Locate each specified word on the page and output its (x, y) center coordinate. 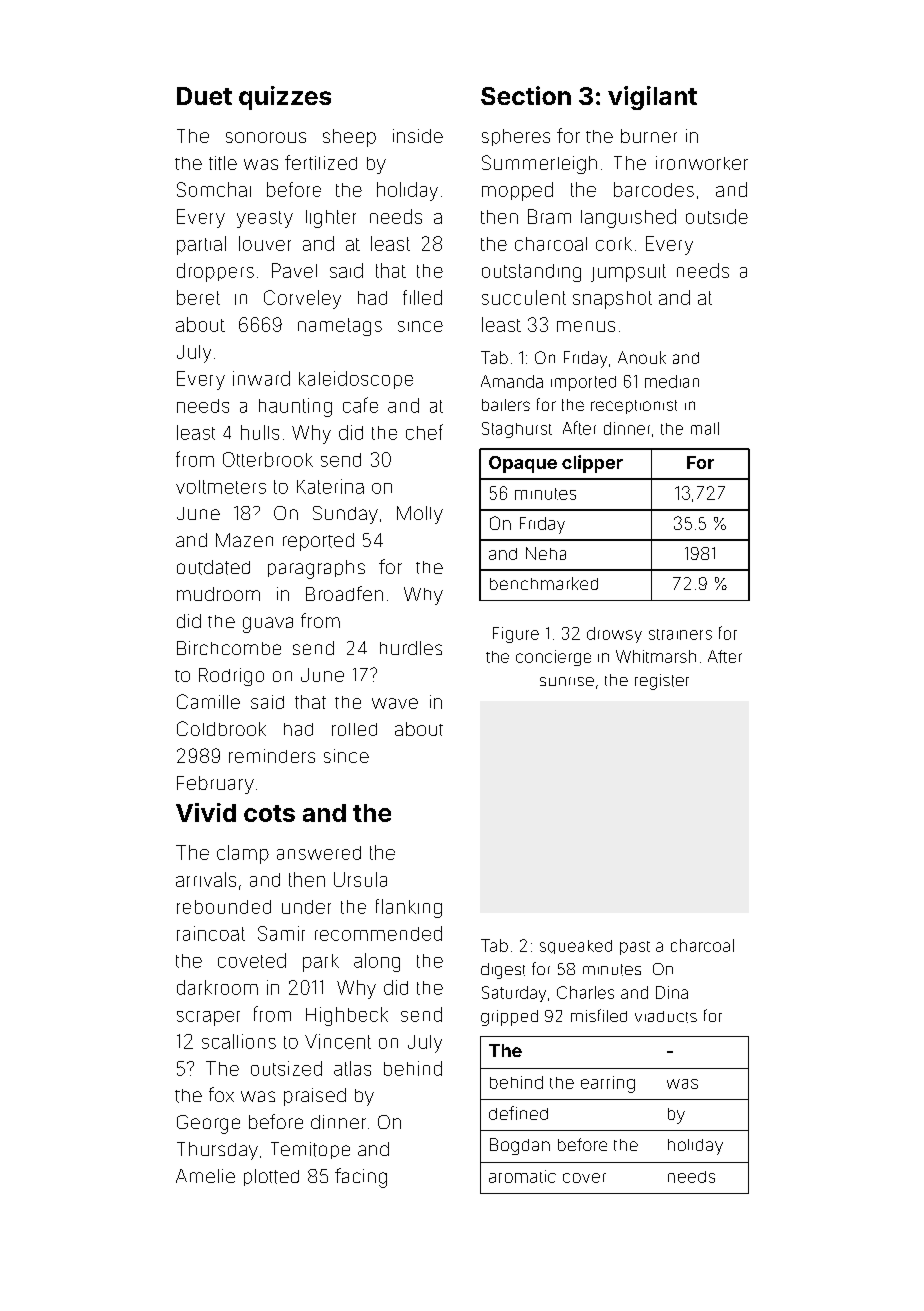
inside (418, 136)
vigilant (652, 98)
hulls (260, 432)
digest (503, 971)
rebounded (224, 907)
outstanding (531, 273)
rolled (354, 729)
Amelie (205, 1176)
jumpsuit (628, 273)
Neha (546, 553)
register (662, 682)
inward (261, 378)
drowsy (614, 635)
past (635, 948)
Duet (204, 96)
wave (395, 703)
